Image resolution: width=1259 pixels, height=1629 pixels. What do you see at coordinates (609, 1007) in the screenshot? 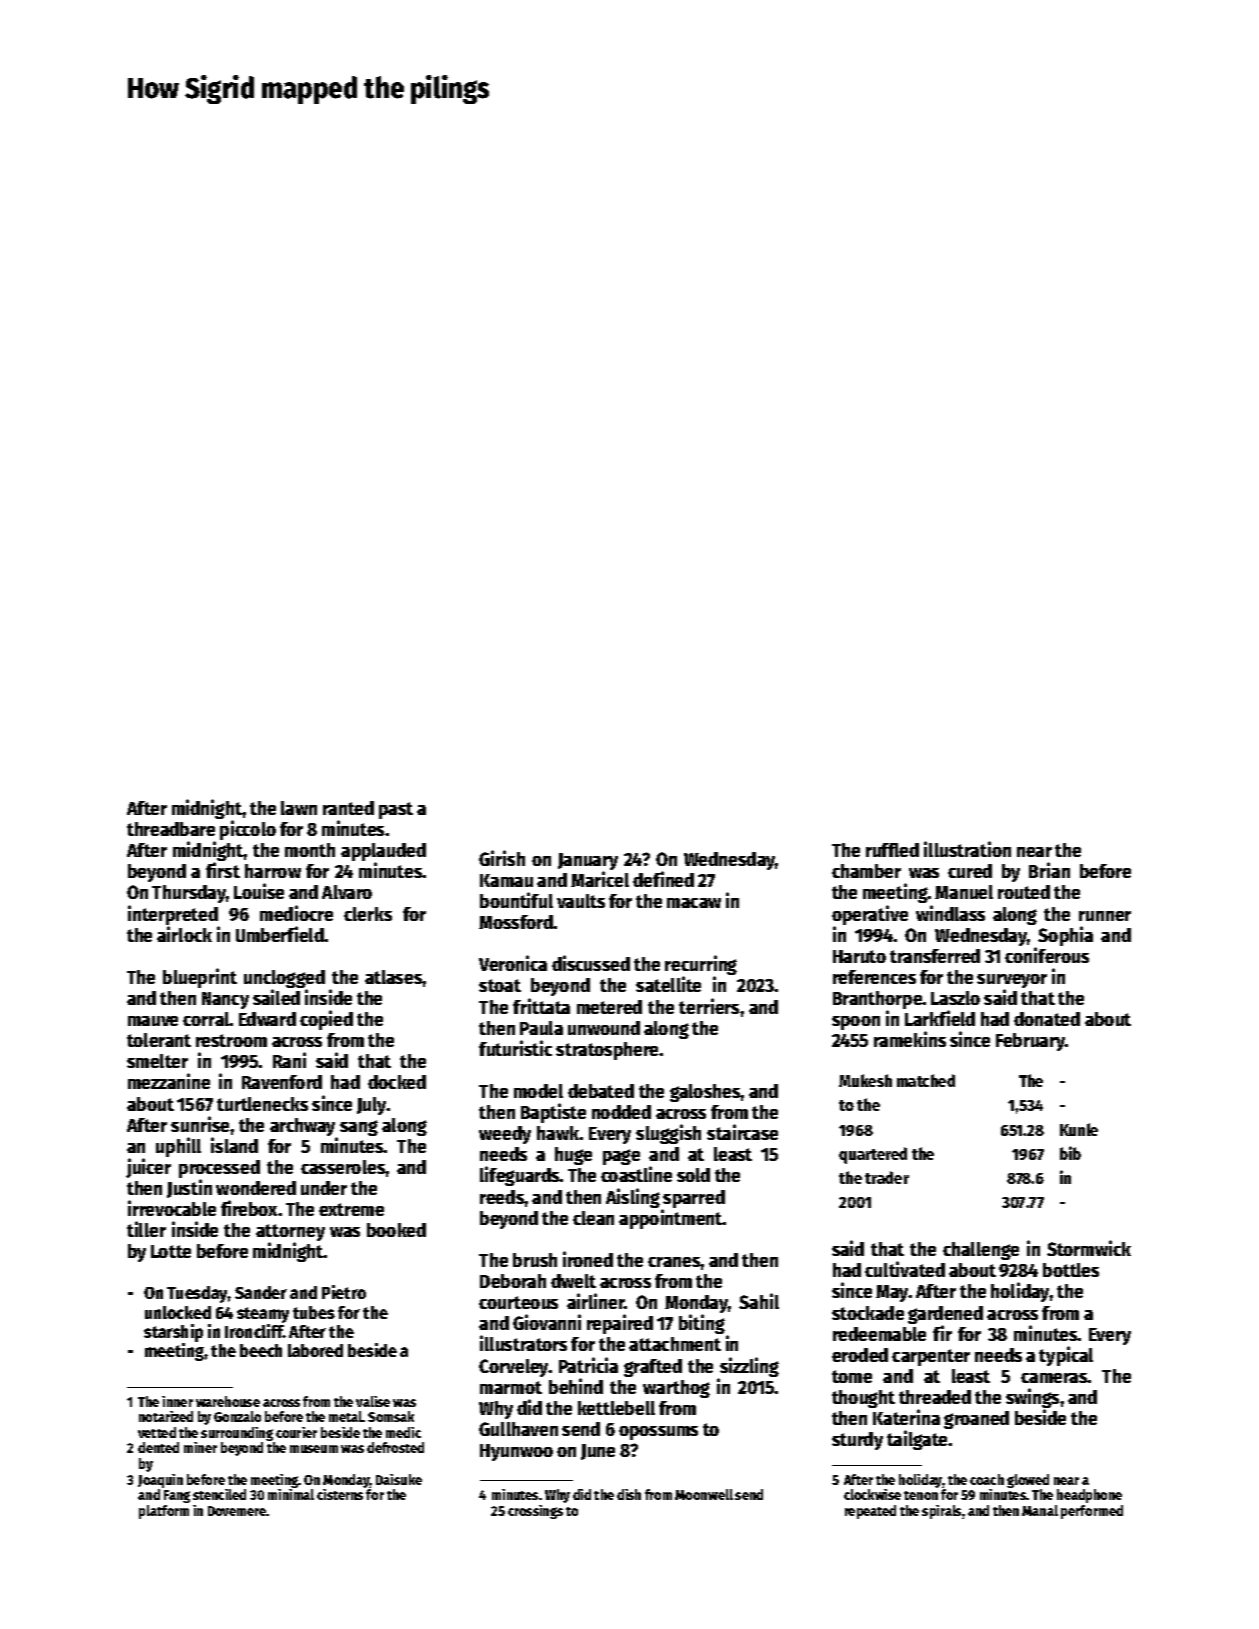
I see `metered` at bounding box center [609, 1007].
